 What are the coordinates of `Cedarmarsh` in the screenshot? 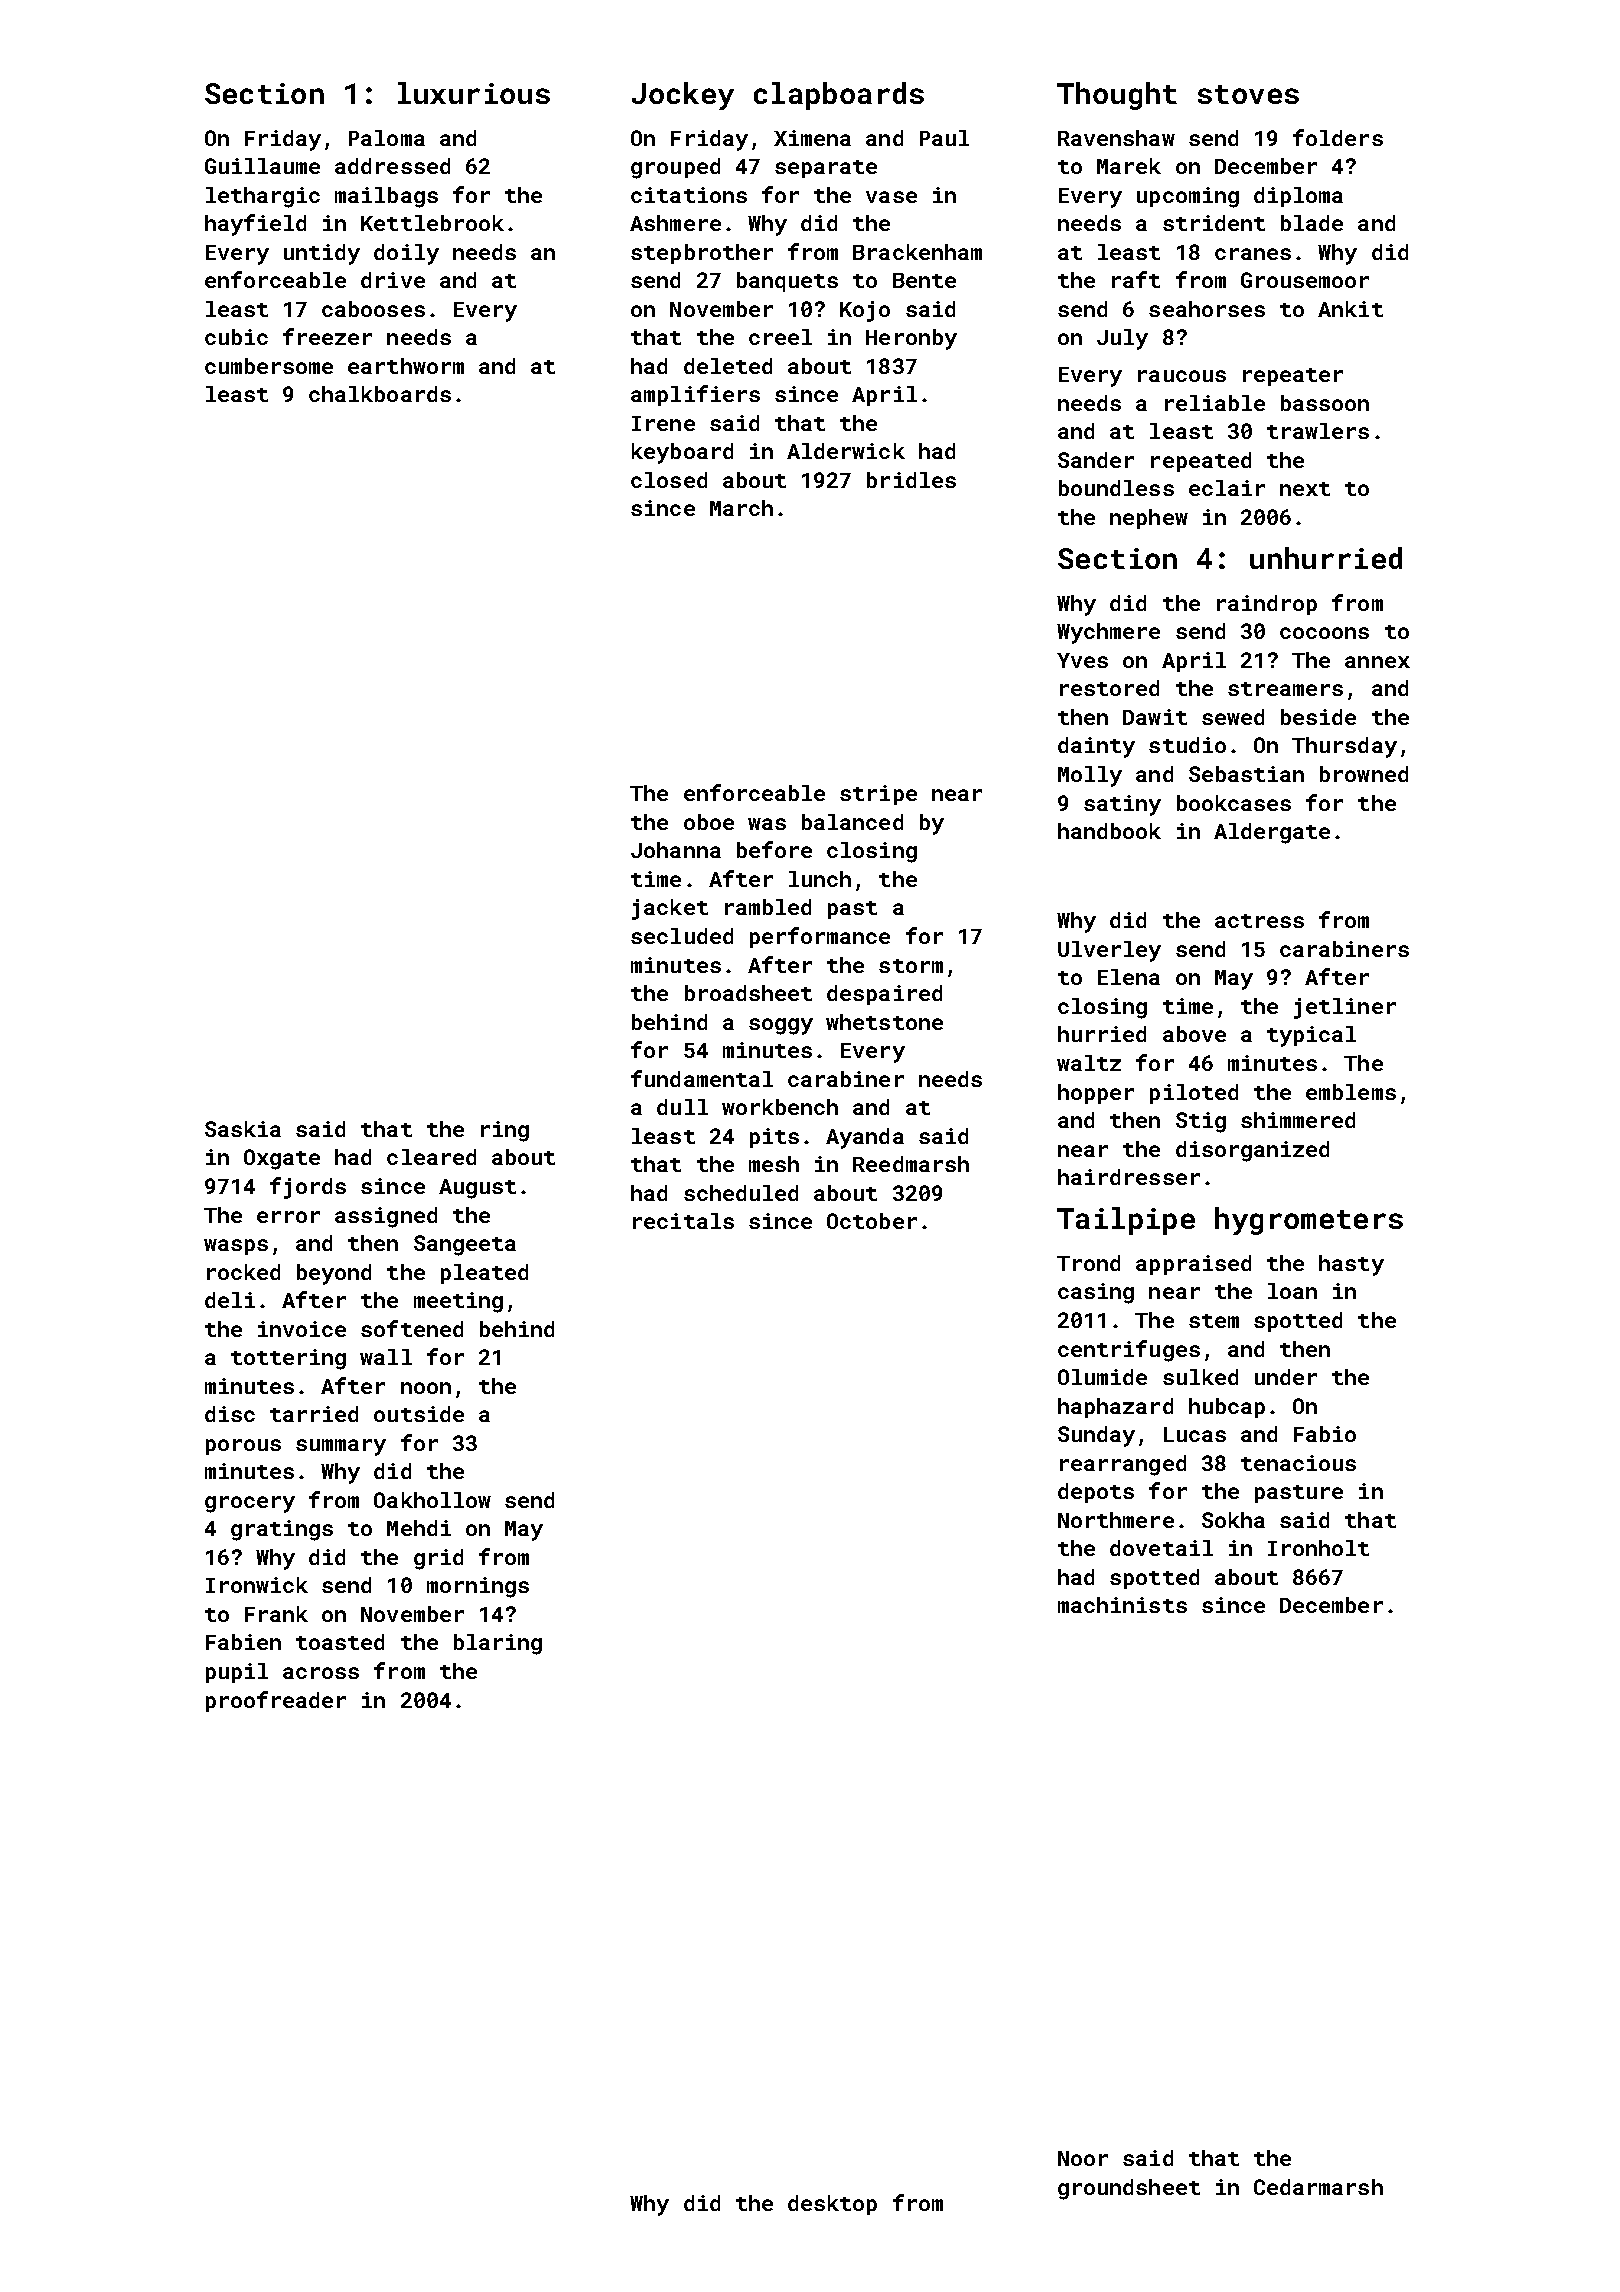 It's located at (1318, 2187).
